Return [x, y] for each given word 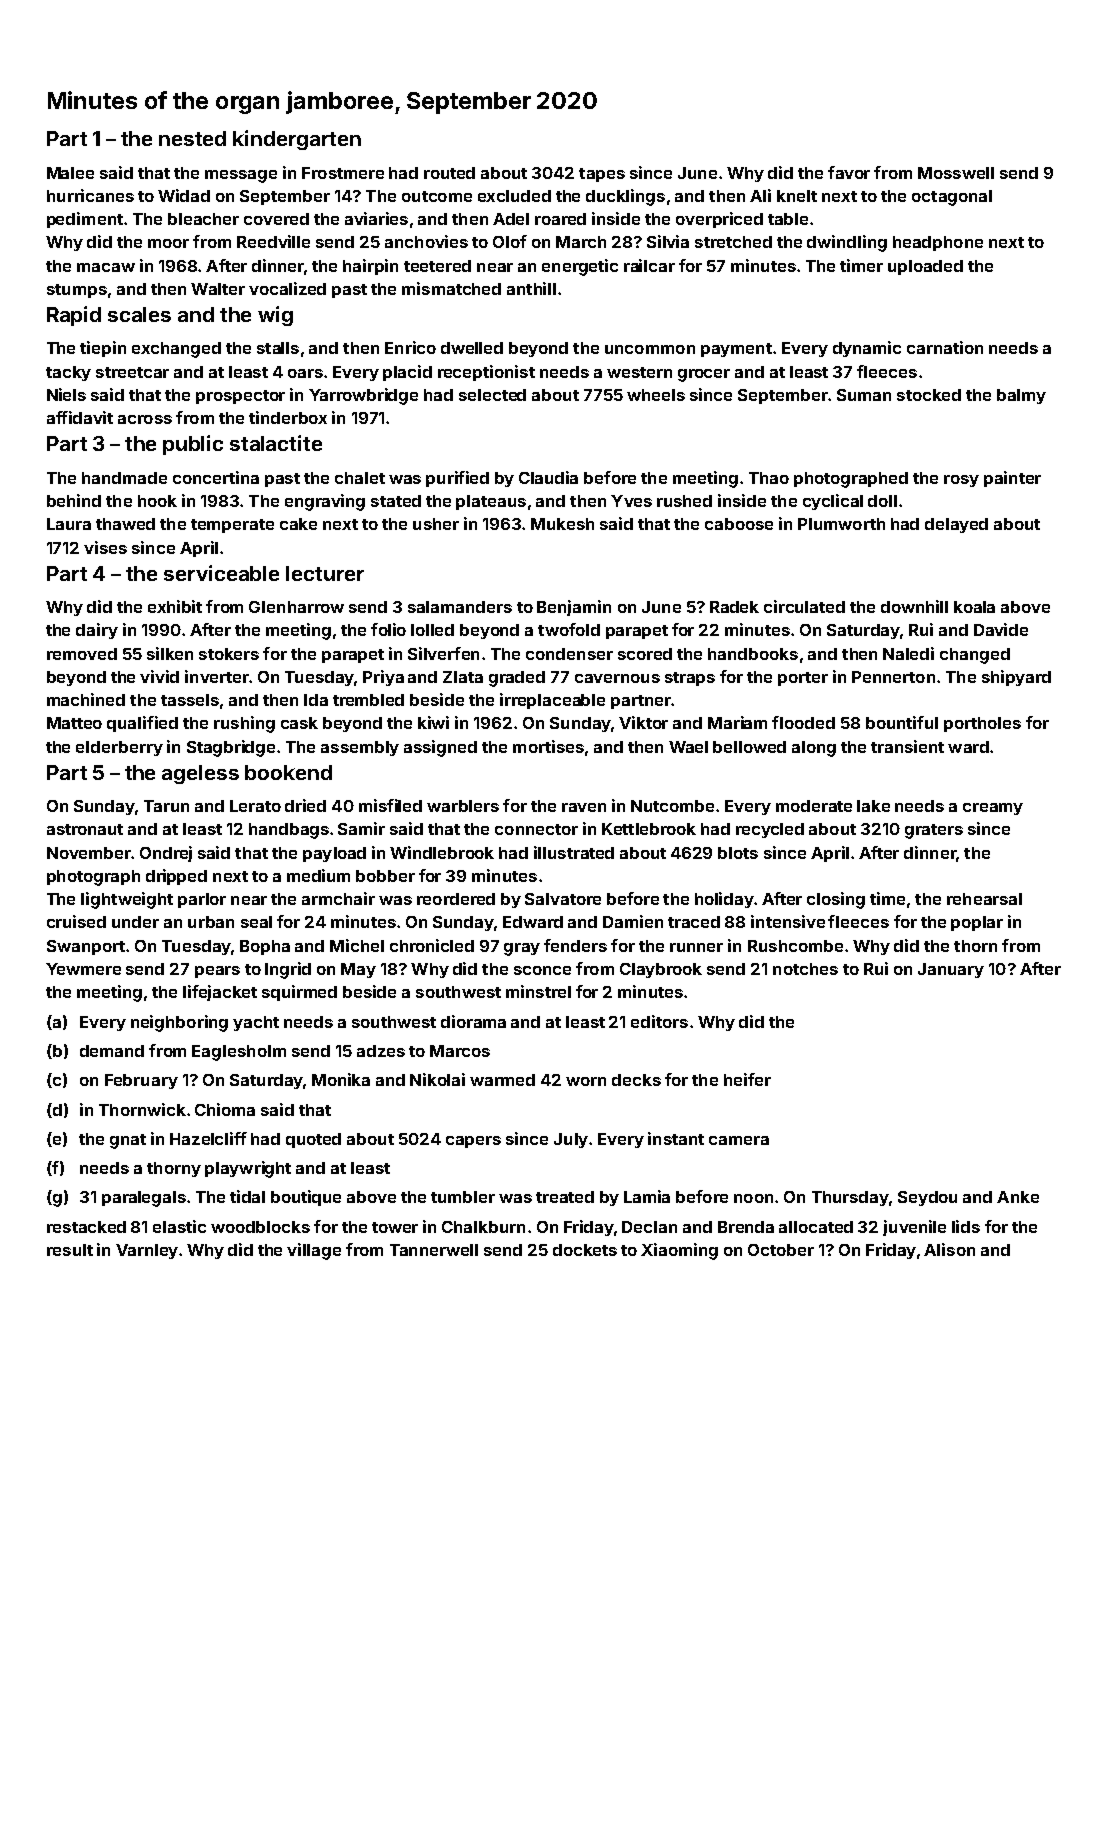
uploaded [925, 267]
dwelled [472, 348]
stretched [733, 242]
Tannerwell [434, 1250]
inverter [217, 676]
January [951, 970]
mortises [548, 746]
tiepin [103, 349]
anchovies [426, 241]
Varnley [147, 1251]
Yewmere [83, 969]
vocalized [287, 288]
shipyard [1016, 678]
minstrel [538, 991]
